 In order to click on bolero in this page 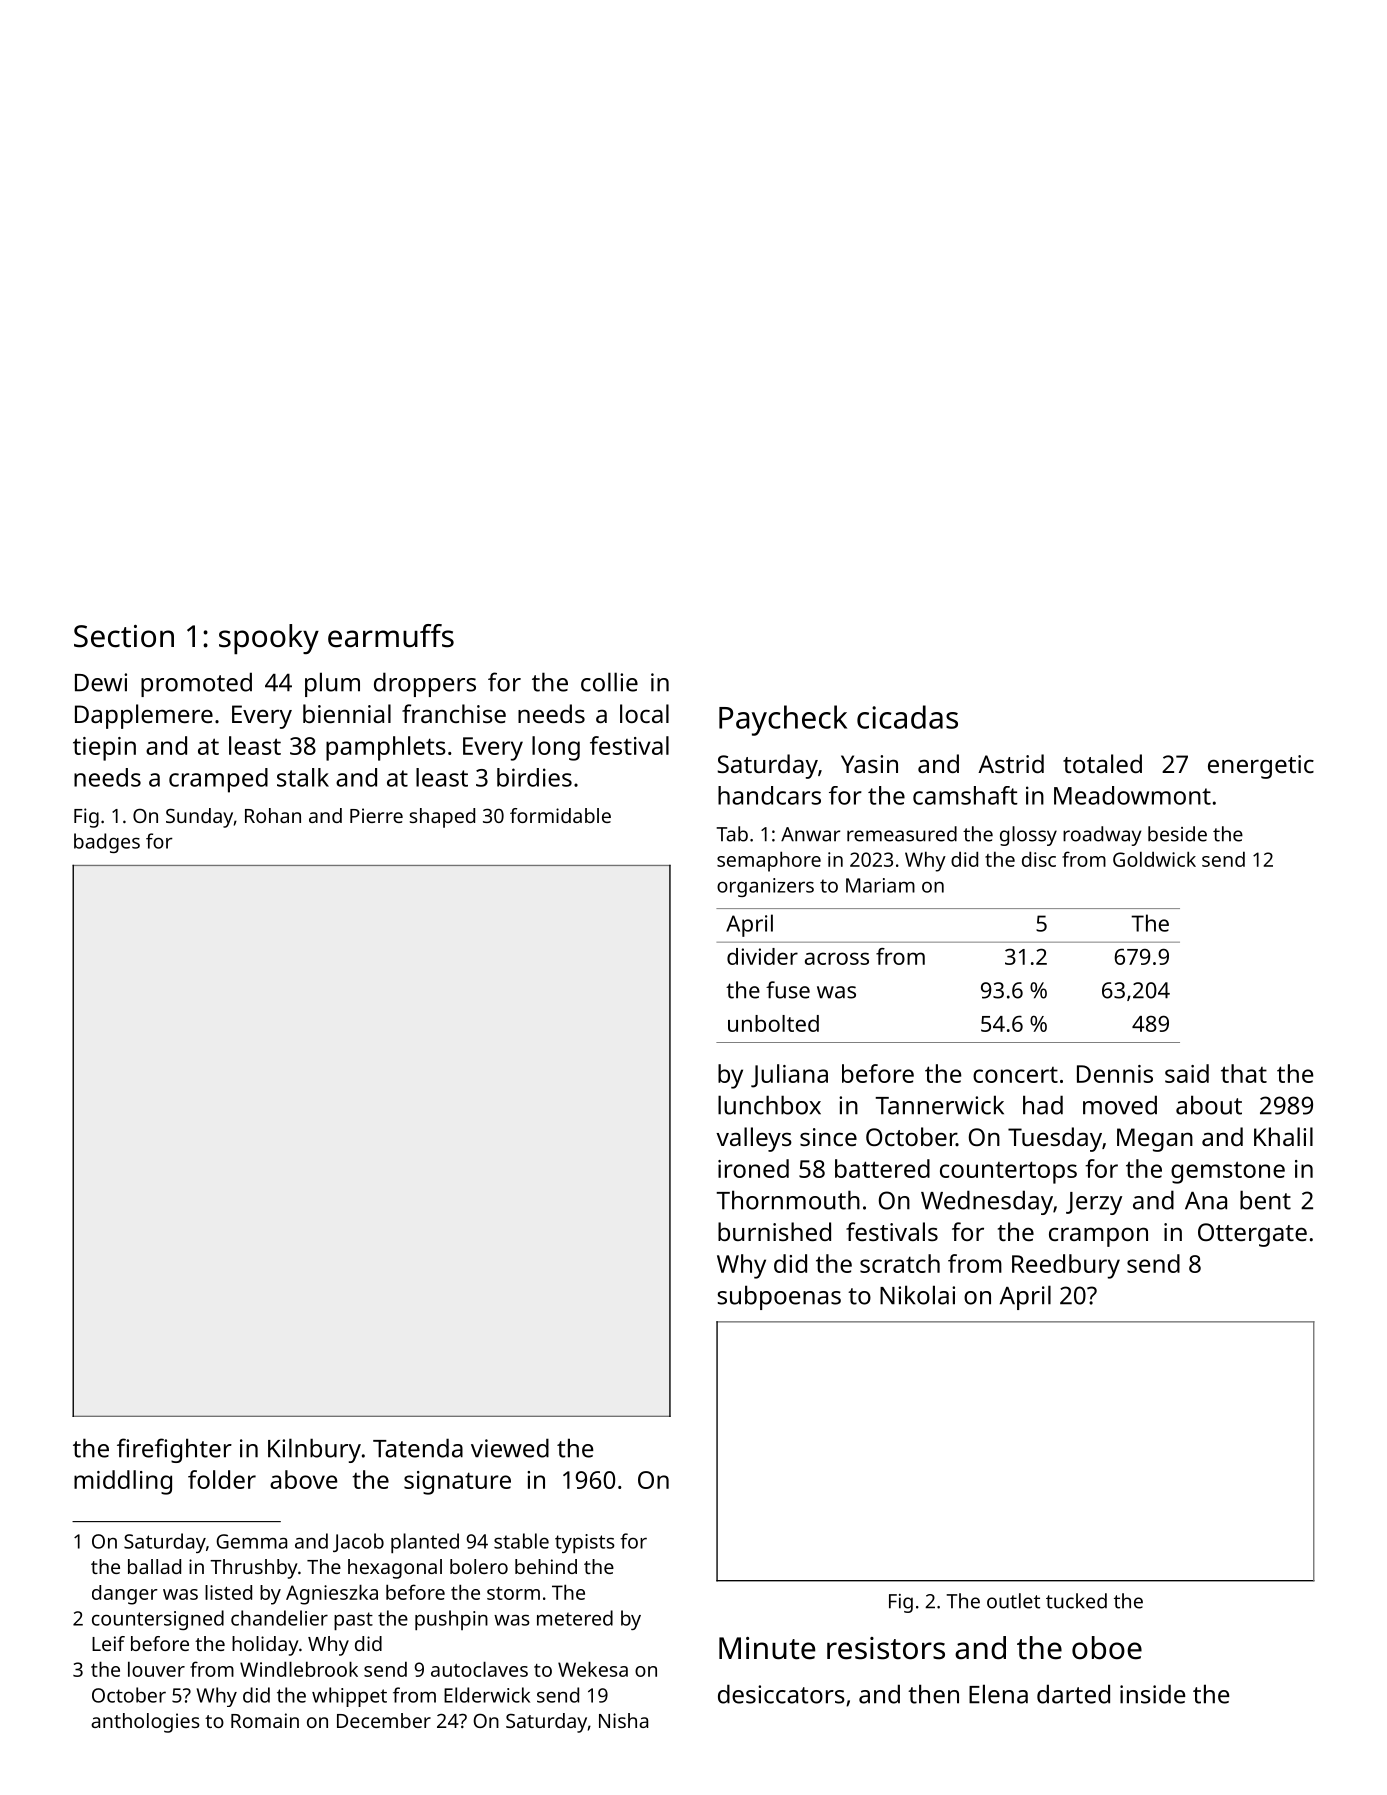, I will do `click(479, 1566)`.
